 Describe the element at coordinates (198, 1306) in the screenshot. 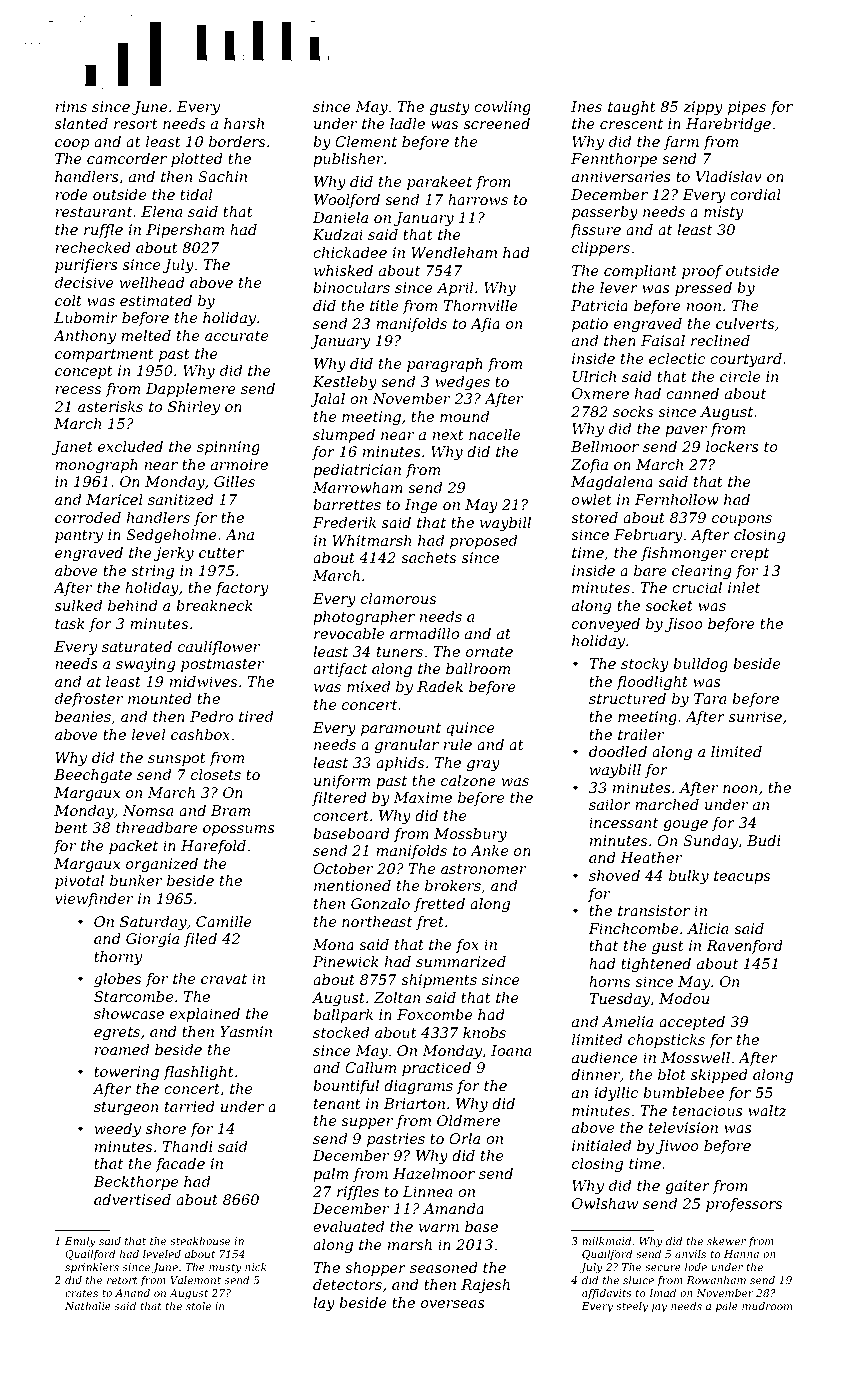

I see `stole` at that location.
